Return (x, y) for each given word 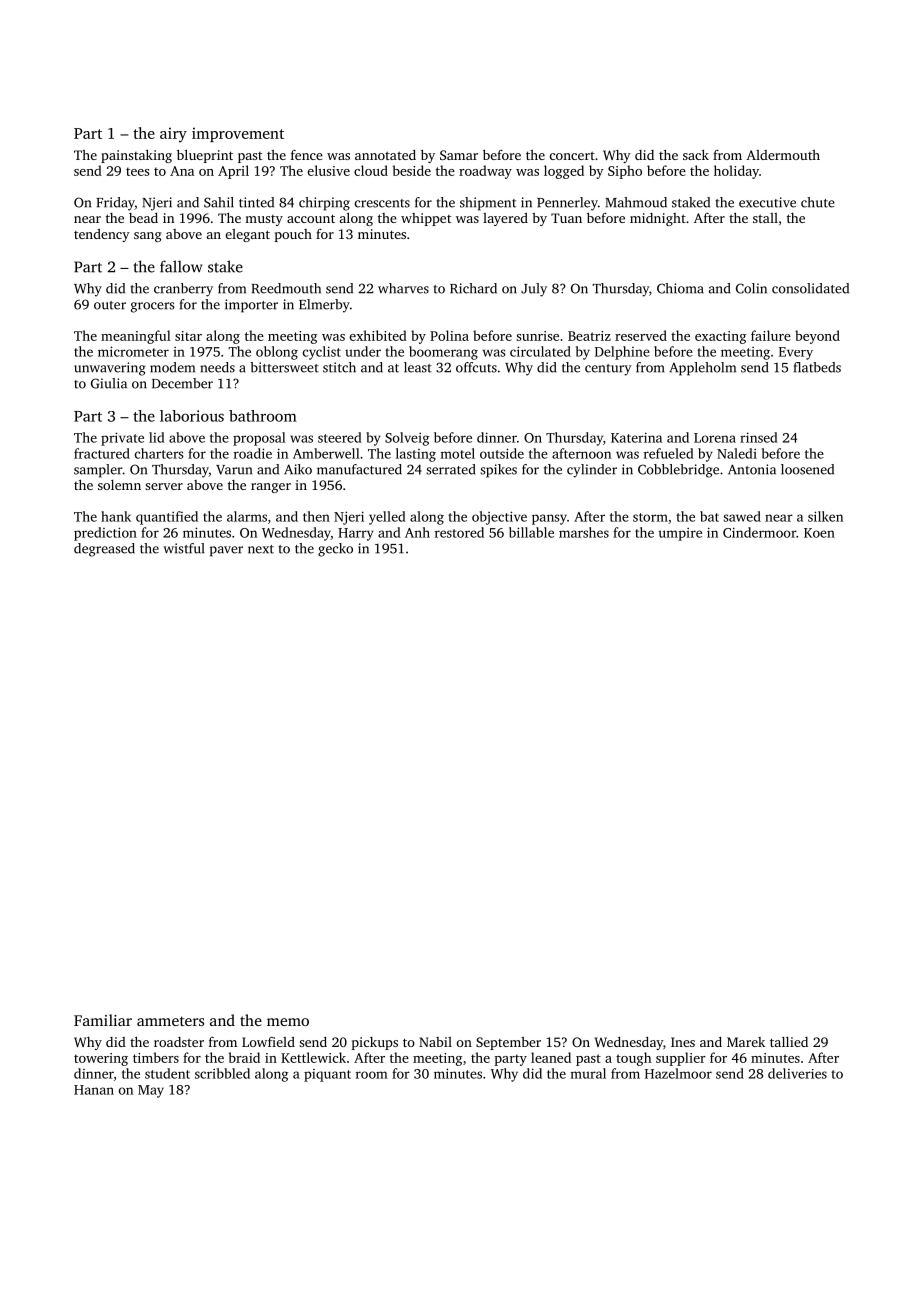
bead (143, 218)
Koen (819, 533)
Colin (751, 288)
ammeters (170, 1021)
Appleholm (702, 369)
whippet (426, 219)
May (151, 1091)
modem (172, 367)
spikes (498, 471)
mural (588, 1073)
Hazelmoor (678, 1073)
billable (531, 532)
